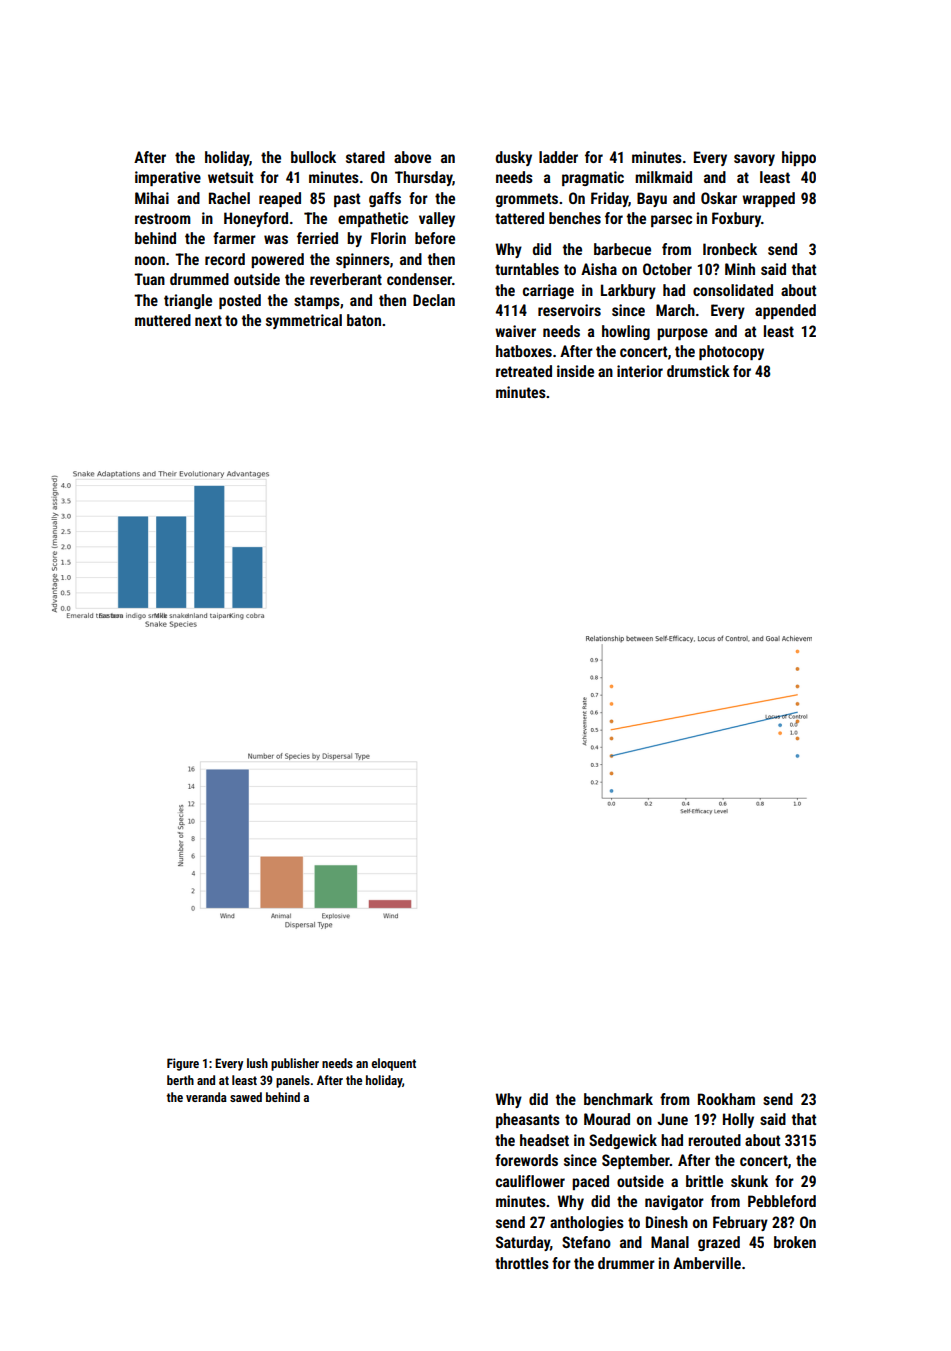 The image size is (951, 1351). Describe the element at coordinates (412, 157) in the screenshot. I see `above` at that location.
